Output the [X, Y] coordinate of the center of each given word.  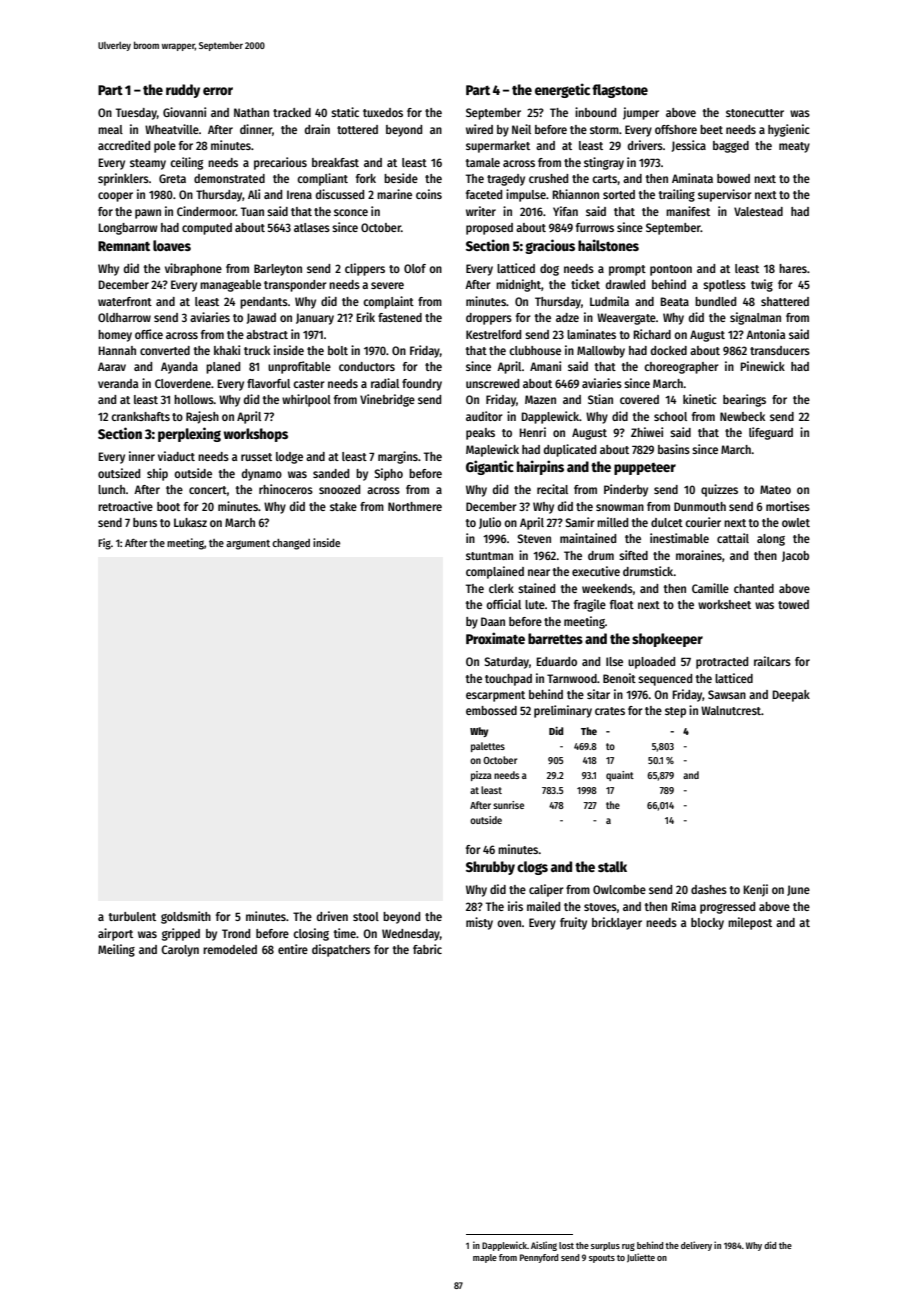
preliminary [563, 711]
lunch [111, 489]
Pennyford [539, 1258]
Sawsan [727, 694]
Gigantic [490, 467]
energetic [562, 90]
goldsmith [186, 917]
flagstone [620, 91]
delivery [696, 1246]
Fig [104, 544]
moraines [699, 555]
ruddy [183, 91]
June [798, 890]
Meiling [116, 950]
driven [332, 916]
